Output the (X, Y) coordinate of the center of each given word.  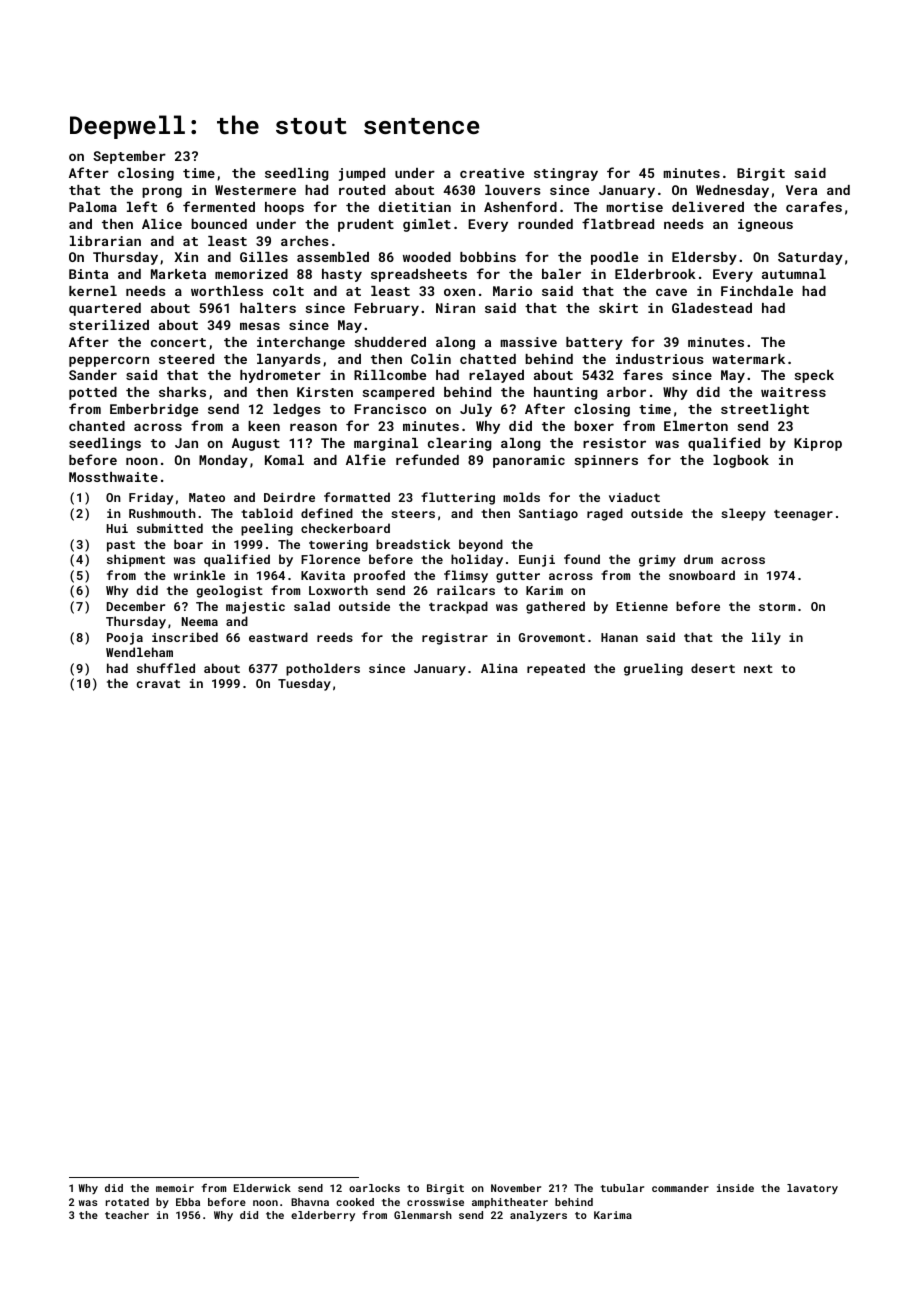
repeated (556, 669)
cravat (158, 684)
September (129, 157)
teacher (127, 1215)
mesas (260, 326)
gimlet (427, 225)
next (758, 669)
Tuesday (304, 684)
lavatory (812, 1189)
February (386, 309)
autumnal (794, 274)
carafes (814, 206)
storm (777, 607)
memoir (175, 1188)
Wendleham (139, 652)
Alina (499, 668)
